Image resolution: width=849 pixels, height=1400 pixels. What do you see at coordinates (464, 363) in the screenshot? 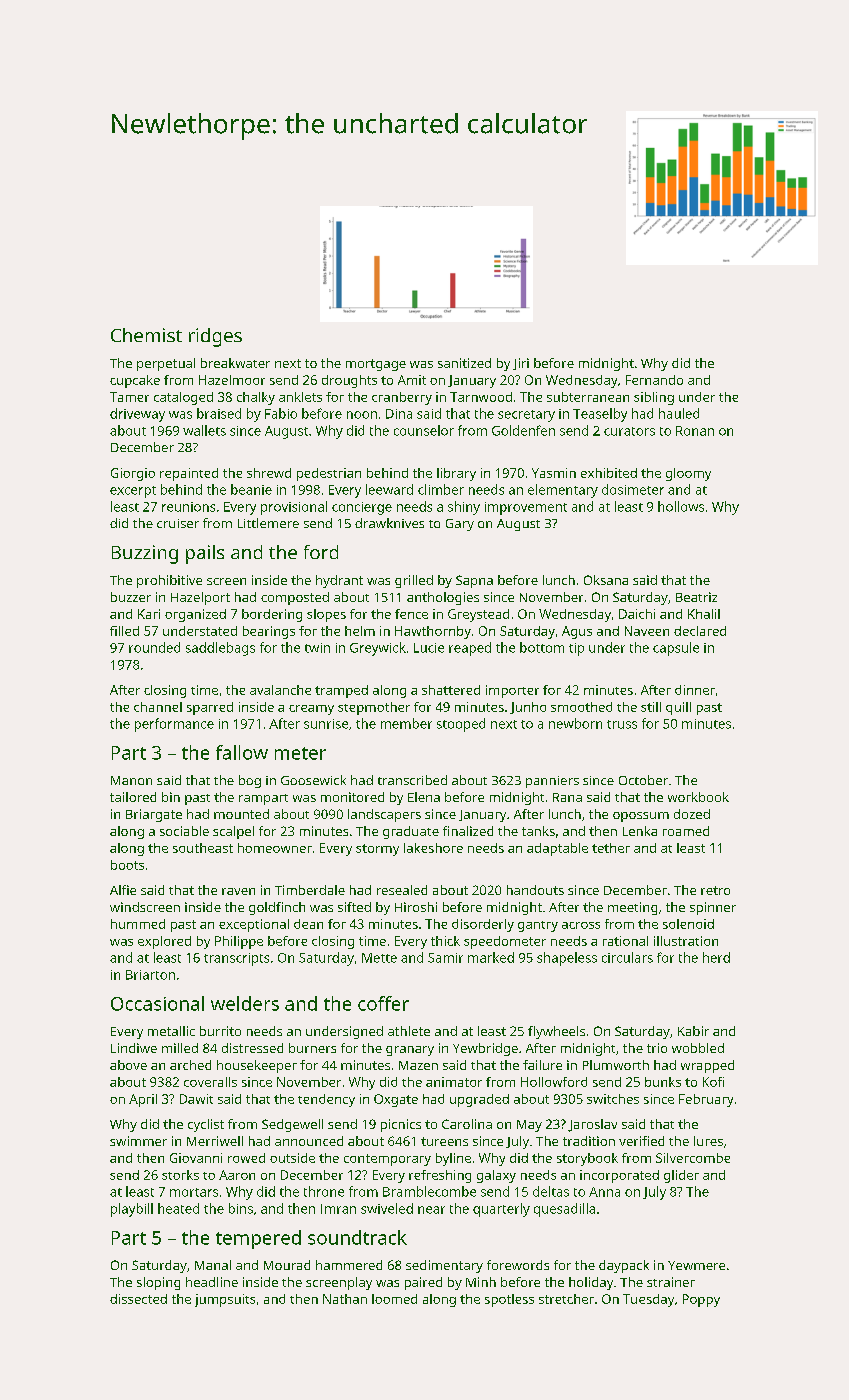
I see `sanitized` at bounding box center [464, 363].
